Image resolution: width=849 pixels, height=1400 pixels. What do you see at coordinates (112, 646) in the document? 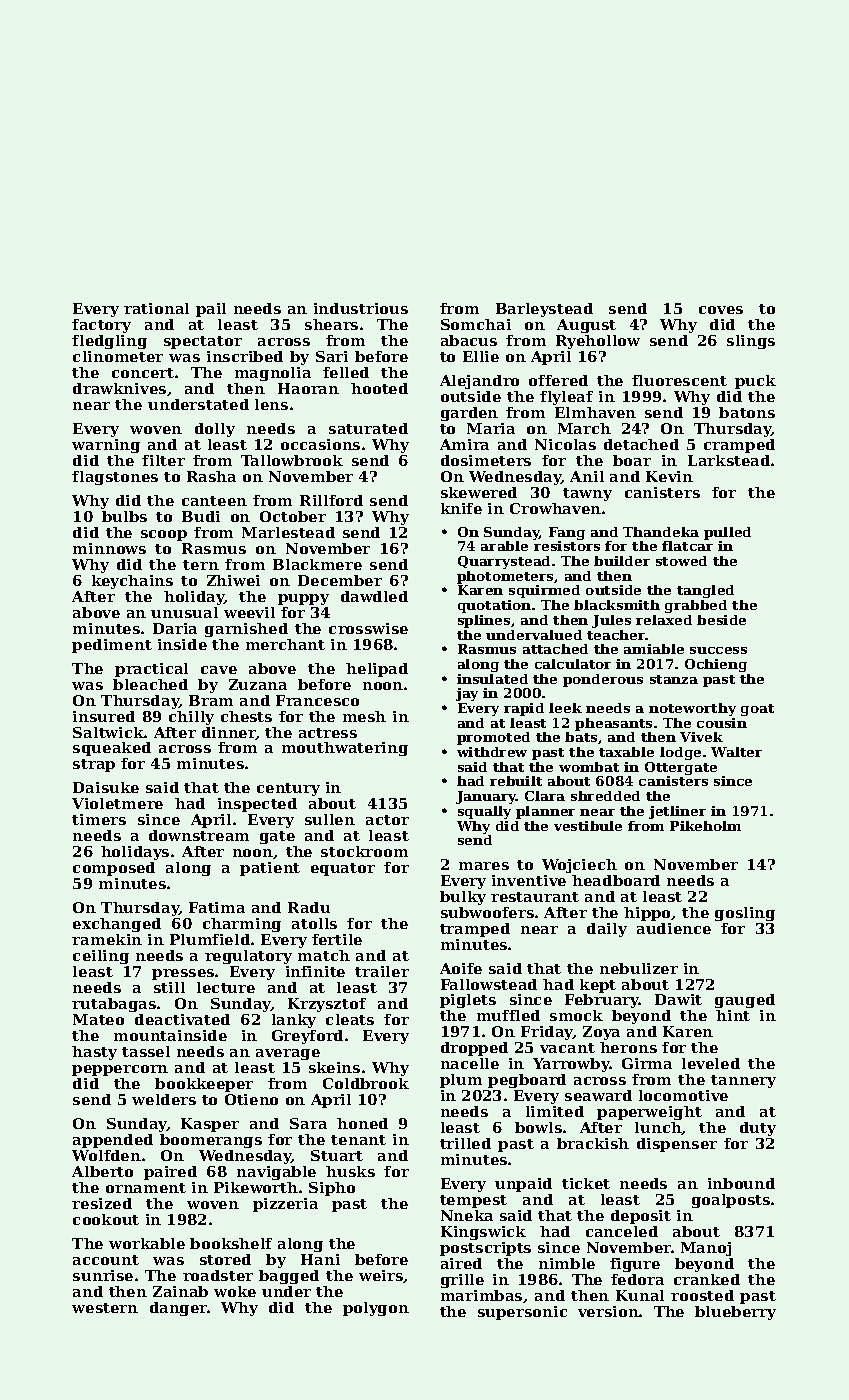
I see `pediment` at bounding box center [112, 646].
